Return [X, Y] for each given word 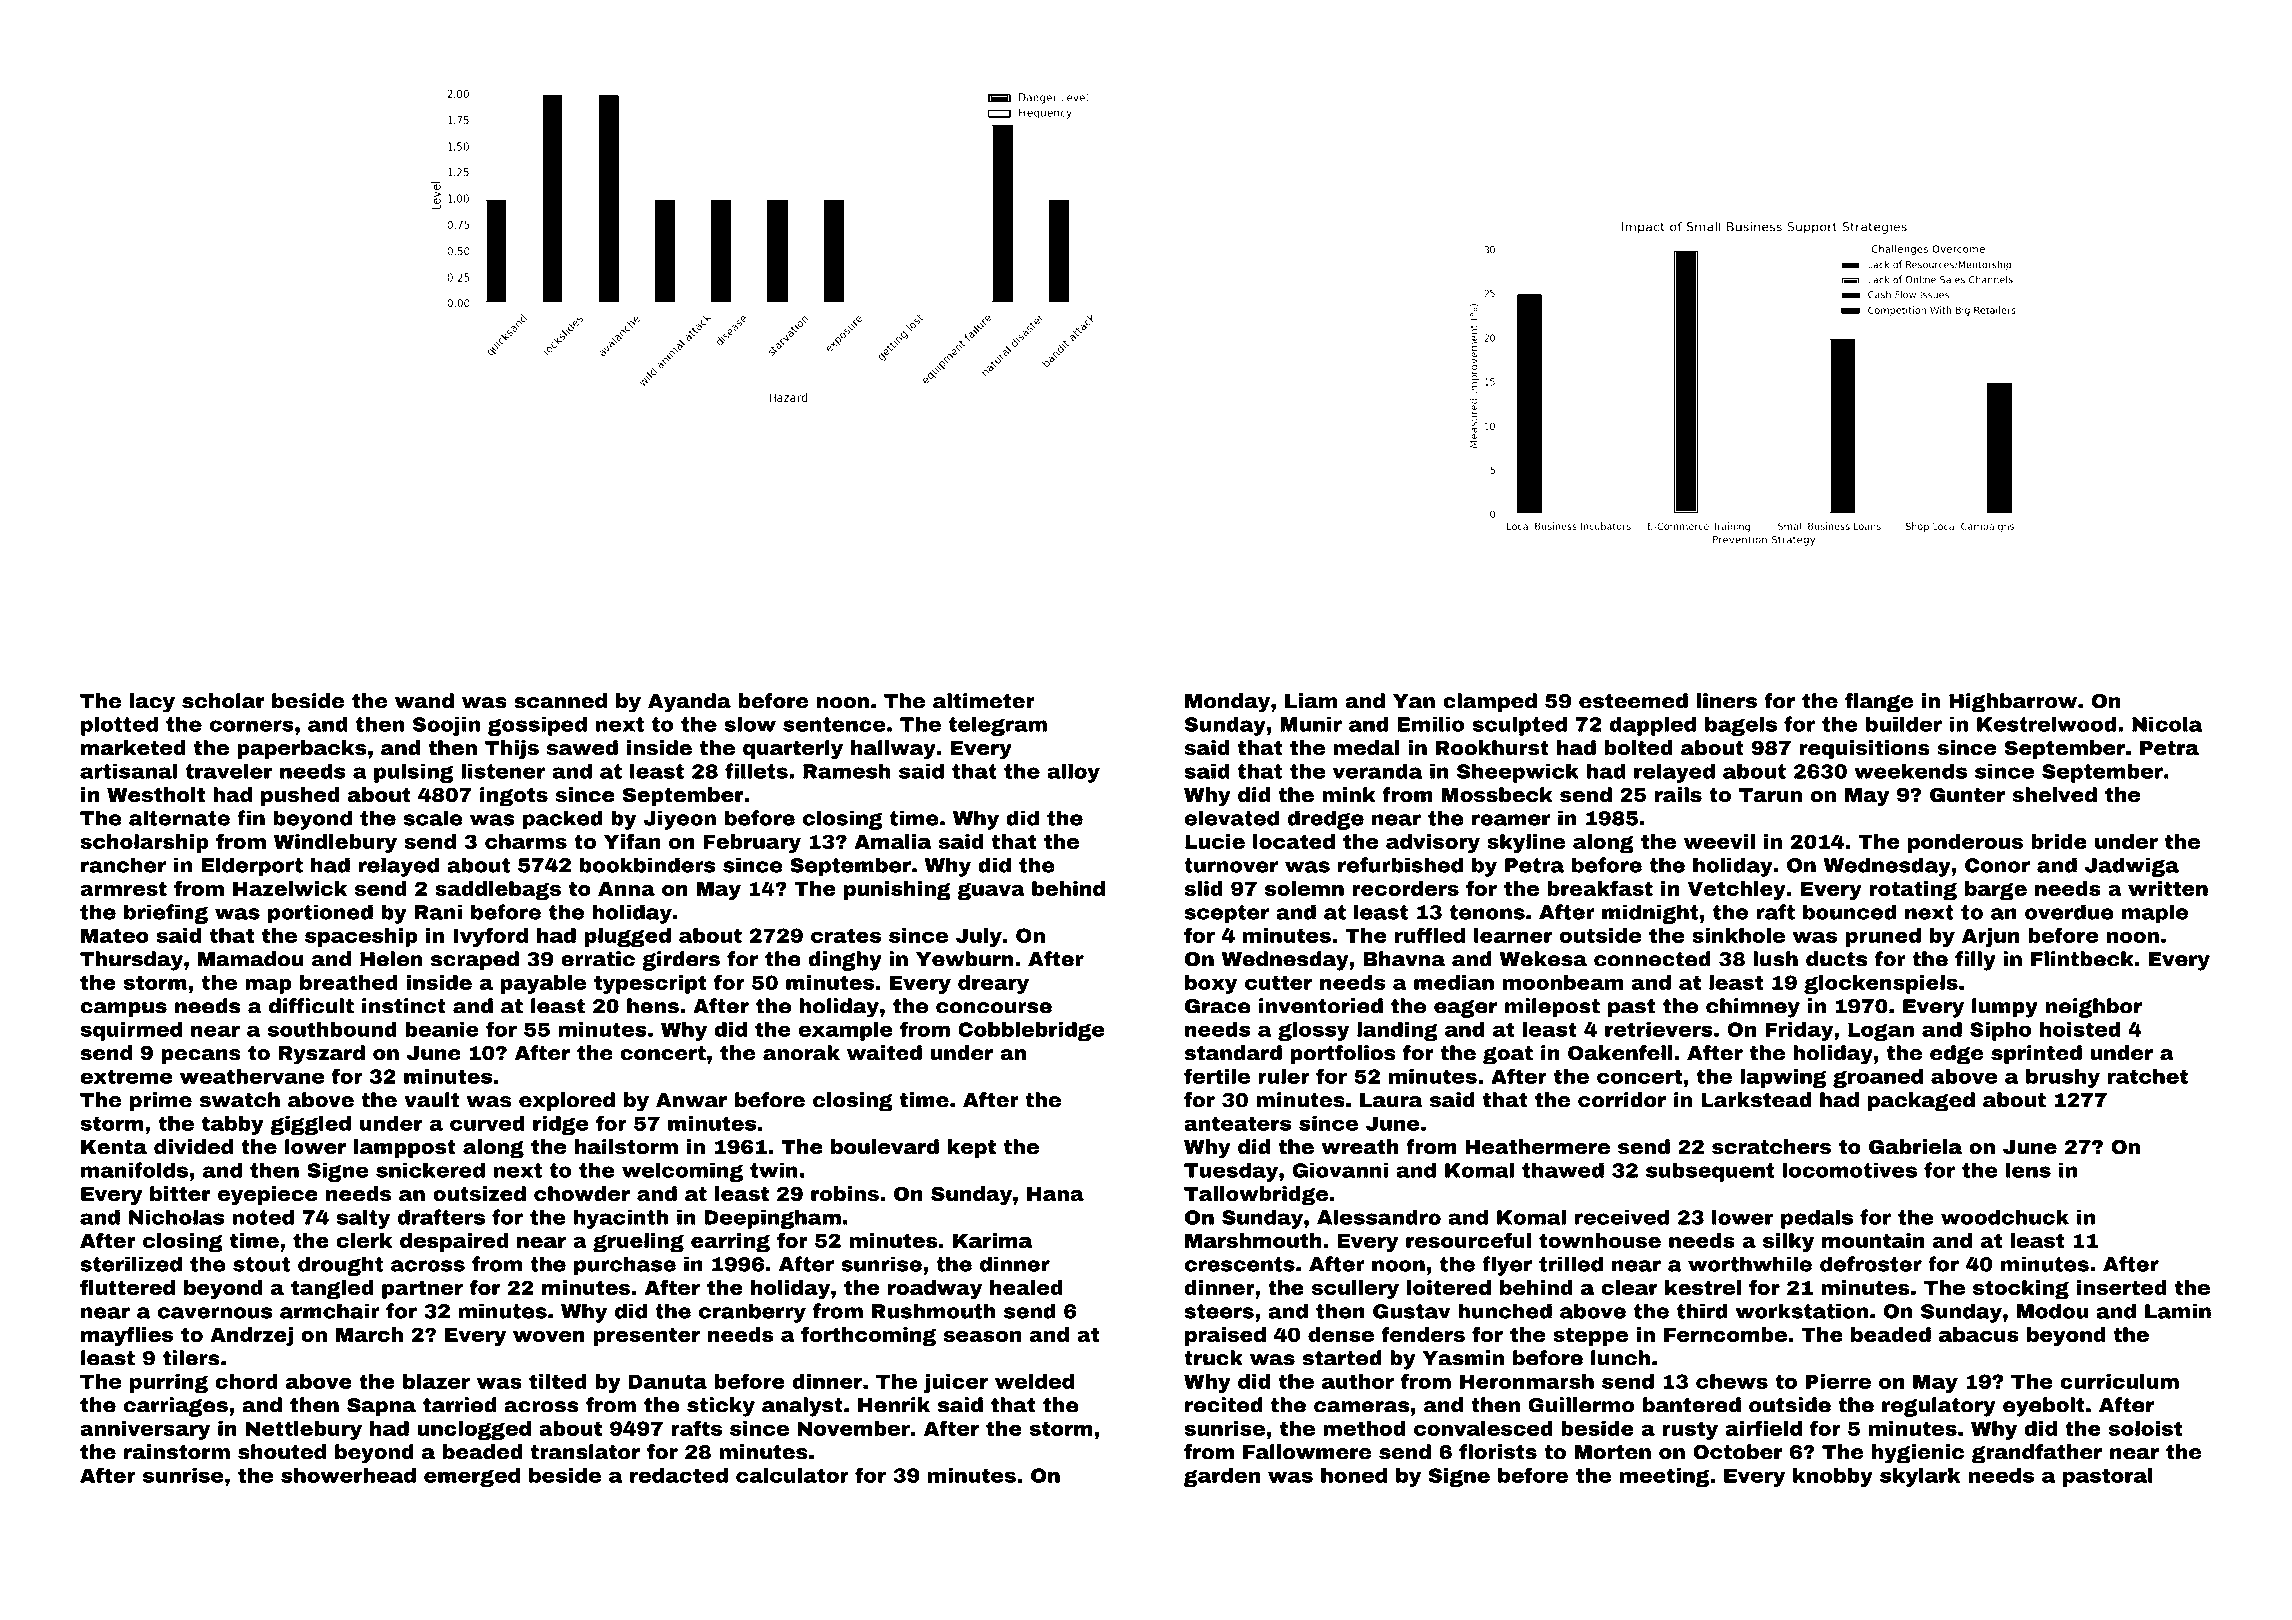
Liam [1311, 701]
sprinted [2036, 1054]
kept [972, 1148]
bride [2059, 841]
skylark [1920, 1477]
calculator [792, 1475]
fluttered [127, 1287]
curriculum [2119, 1381]
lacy [152, 703]
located [1294, 841]
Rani [438, 912]
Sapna [381, 1407]
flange [1879, 703]
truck [1213, 1358]
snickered [430, 1170]
